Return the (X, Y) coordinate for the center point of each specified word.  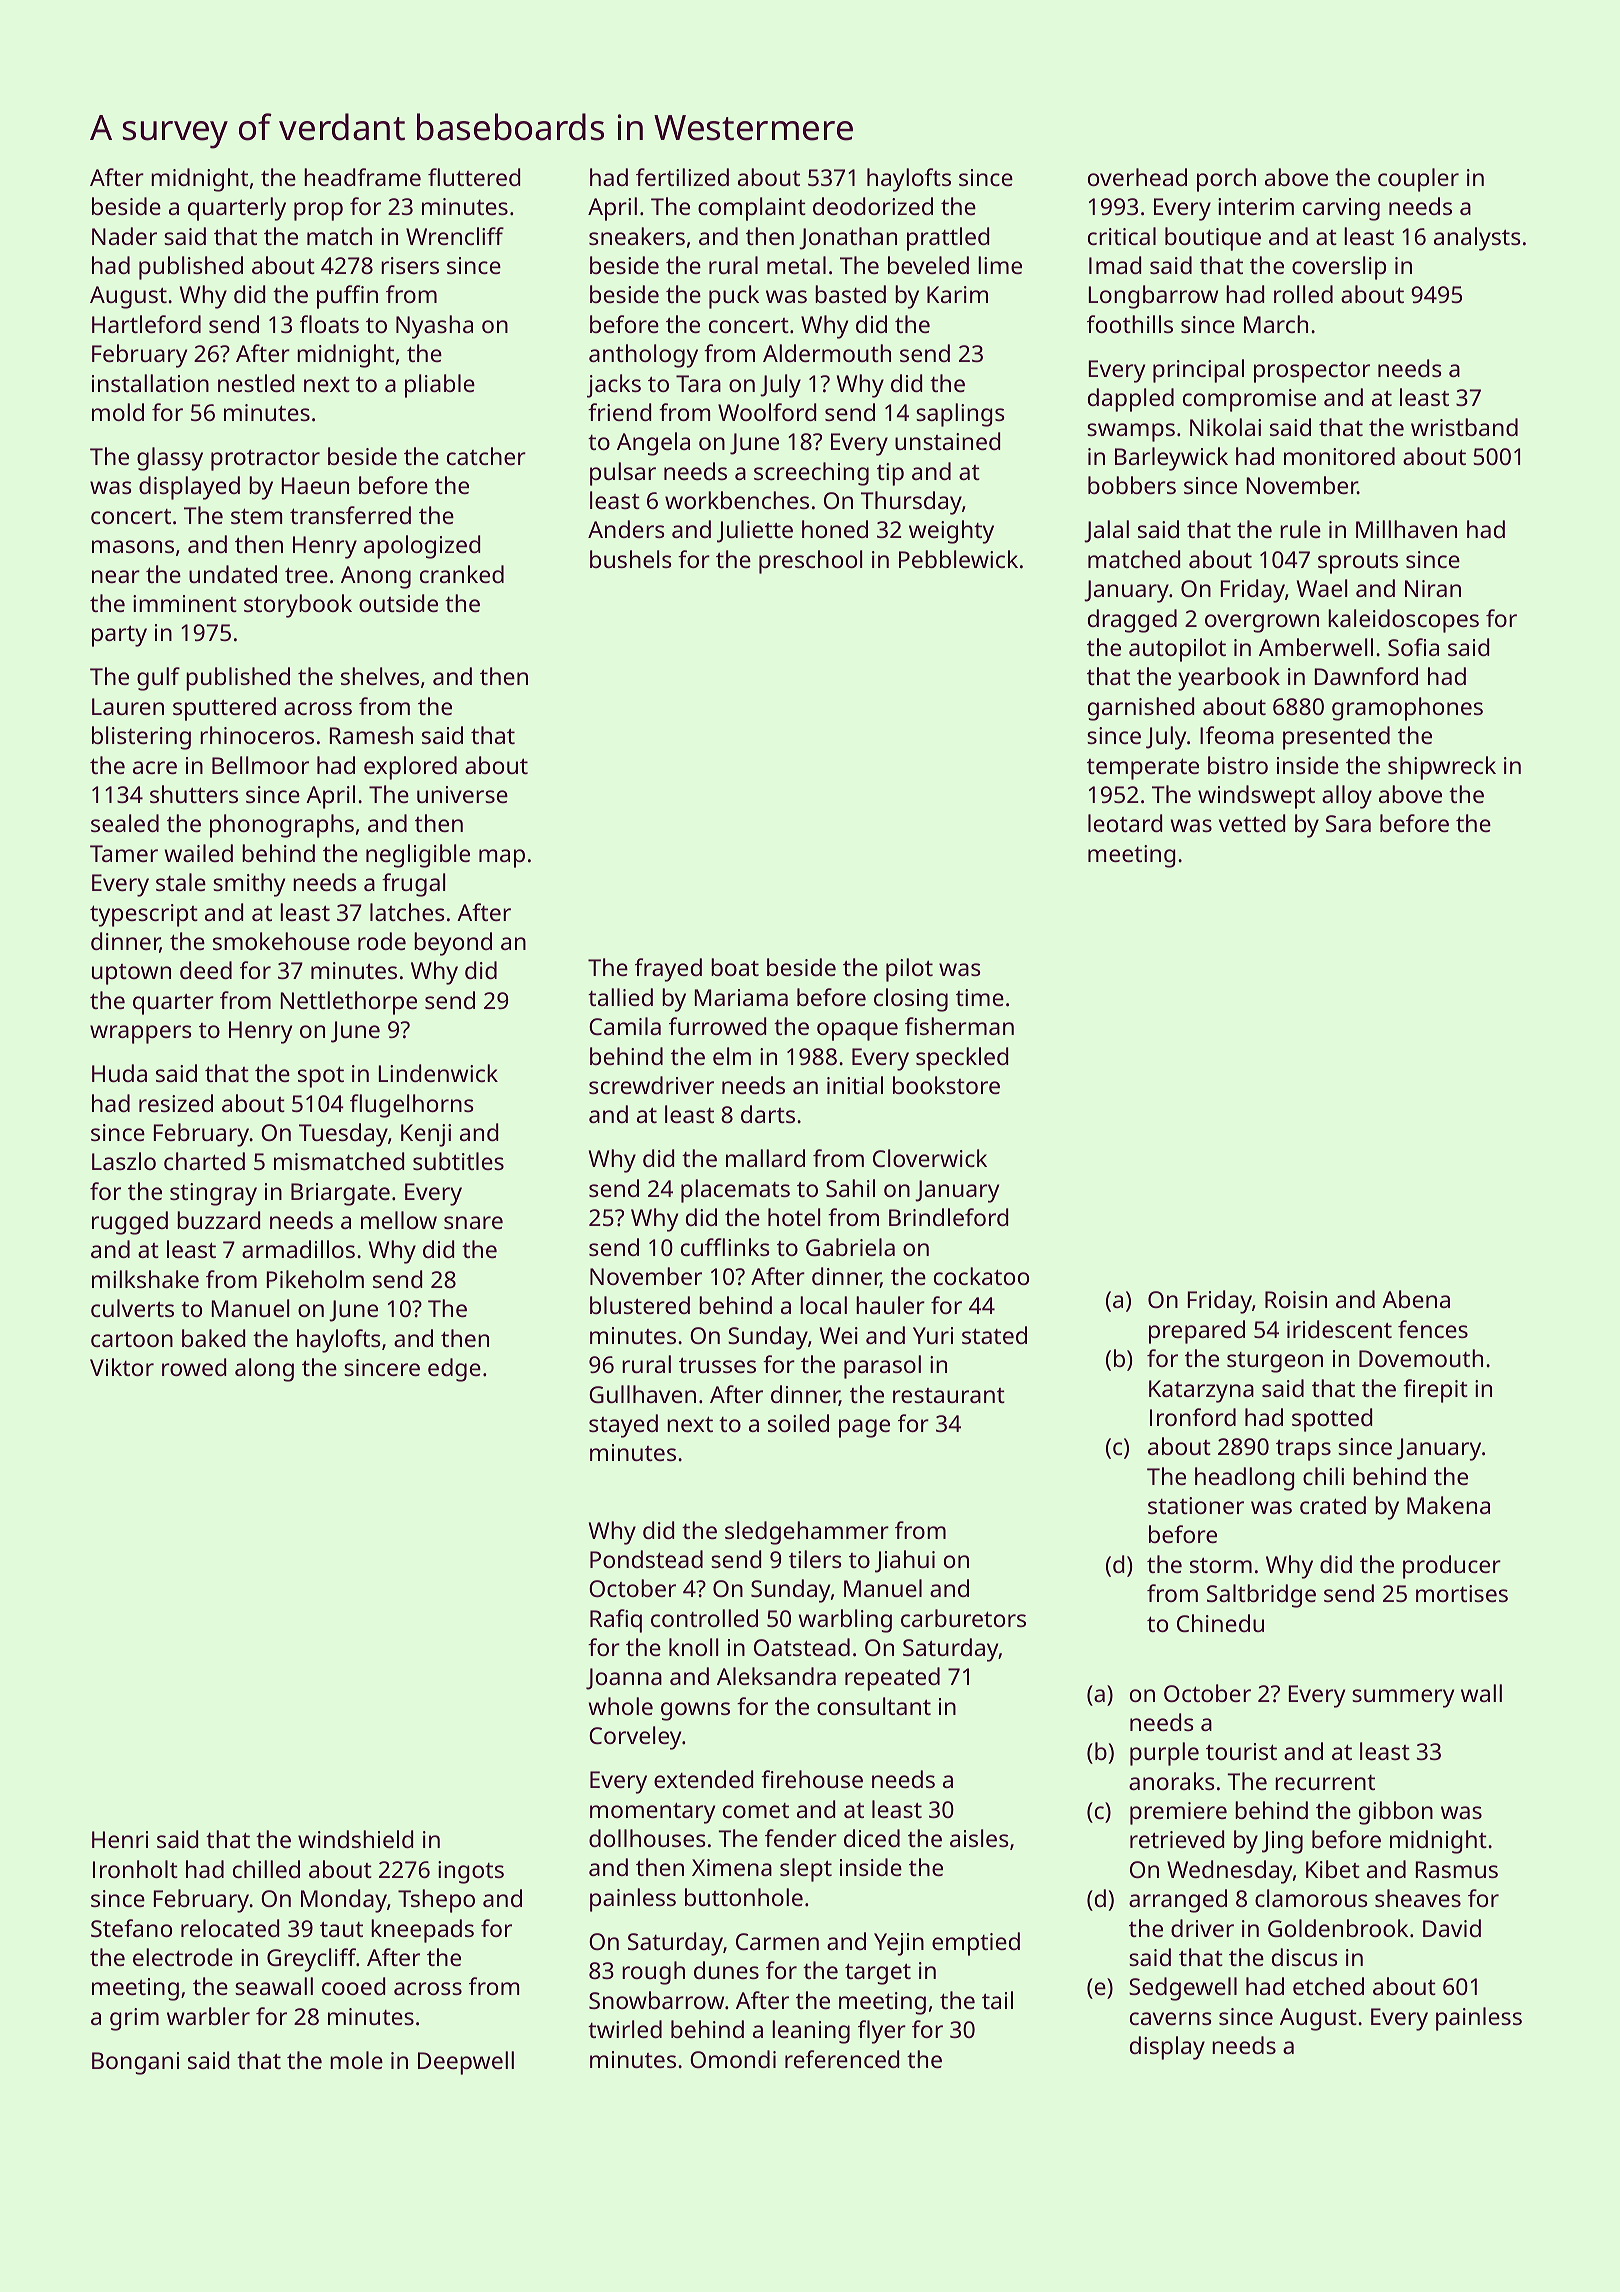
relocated (230, 1928)
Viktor (122, 1367)
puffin (347, 297)
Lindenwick (438, 1073)
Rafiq (616, 1621)
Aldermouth (827, 353)
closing (911, 1000)
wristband (1464, 427)
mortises (1462, 1593)
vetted (1252, 823)
